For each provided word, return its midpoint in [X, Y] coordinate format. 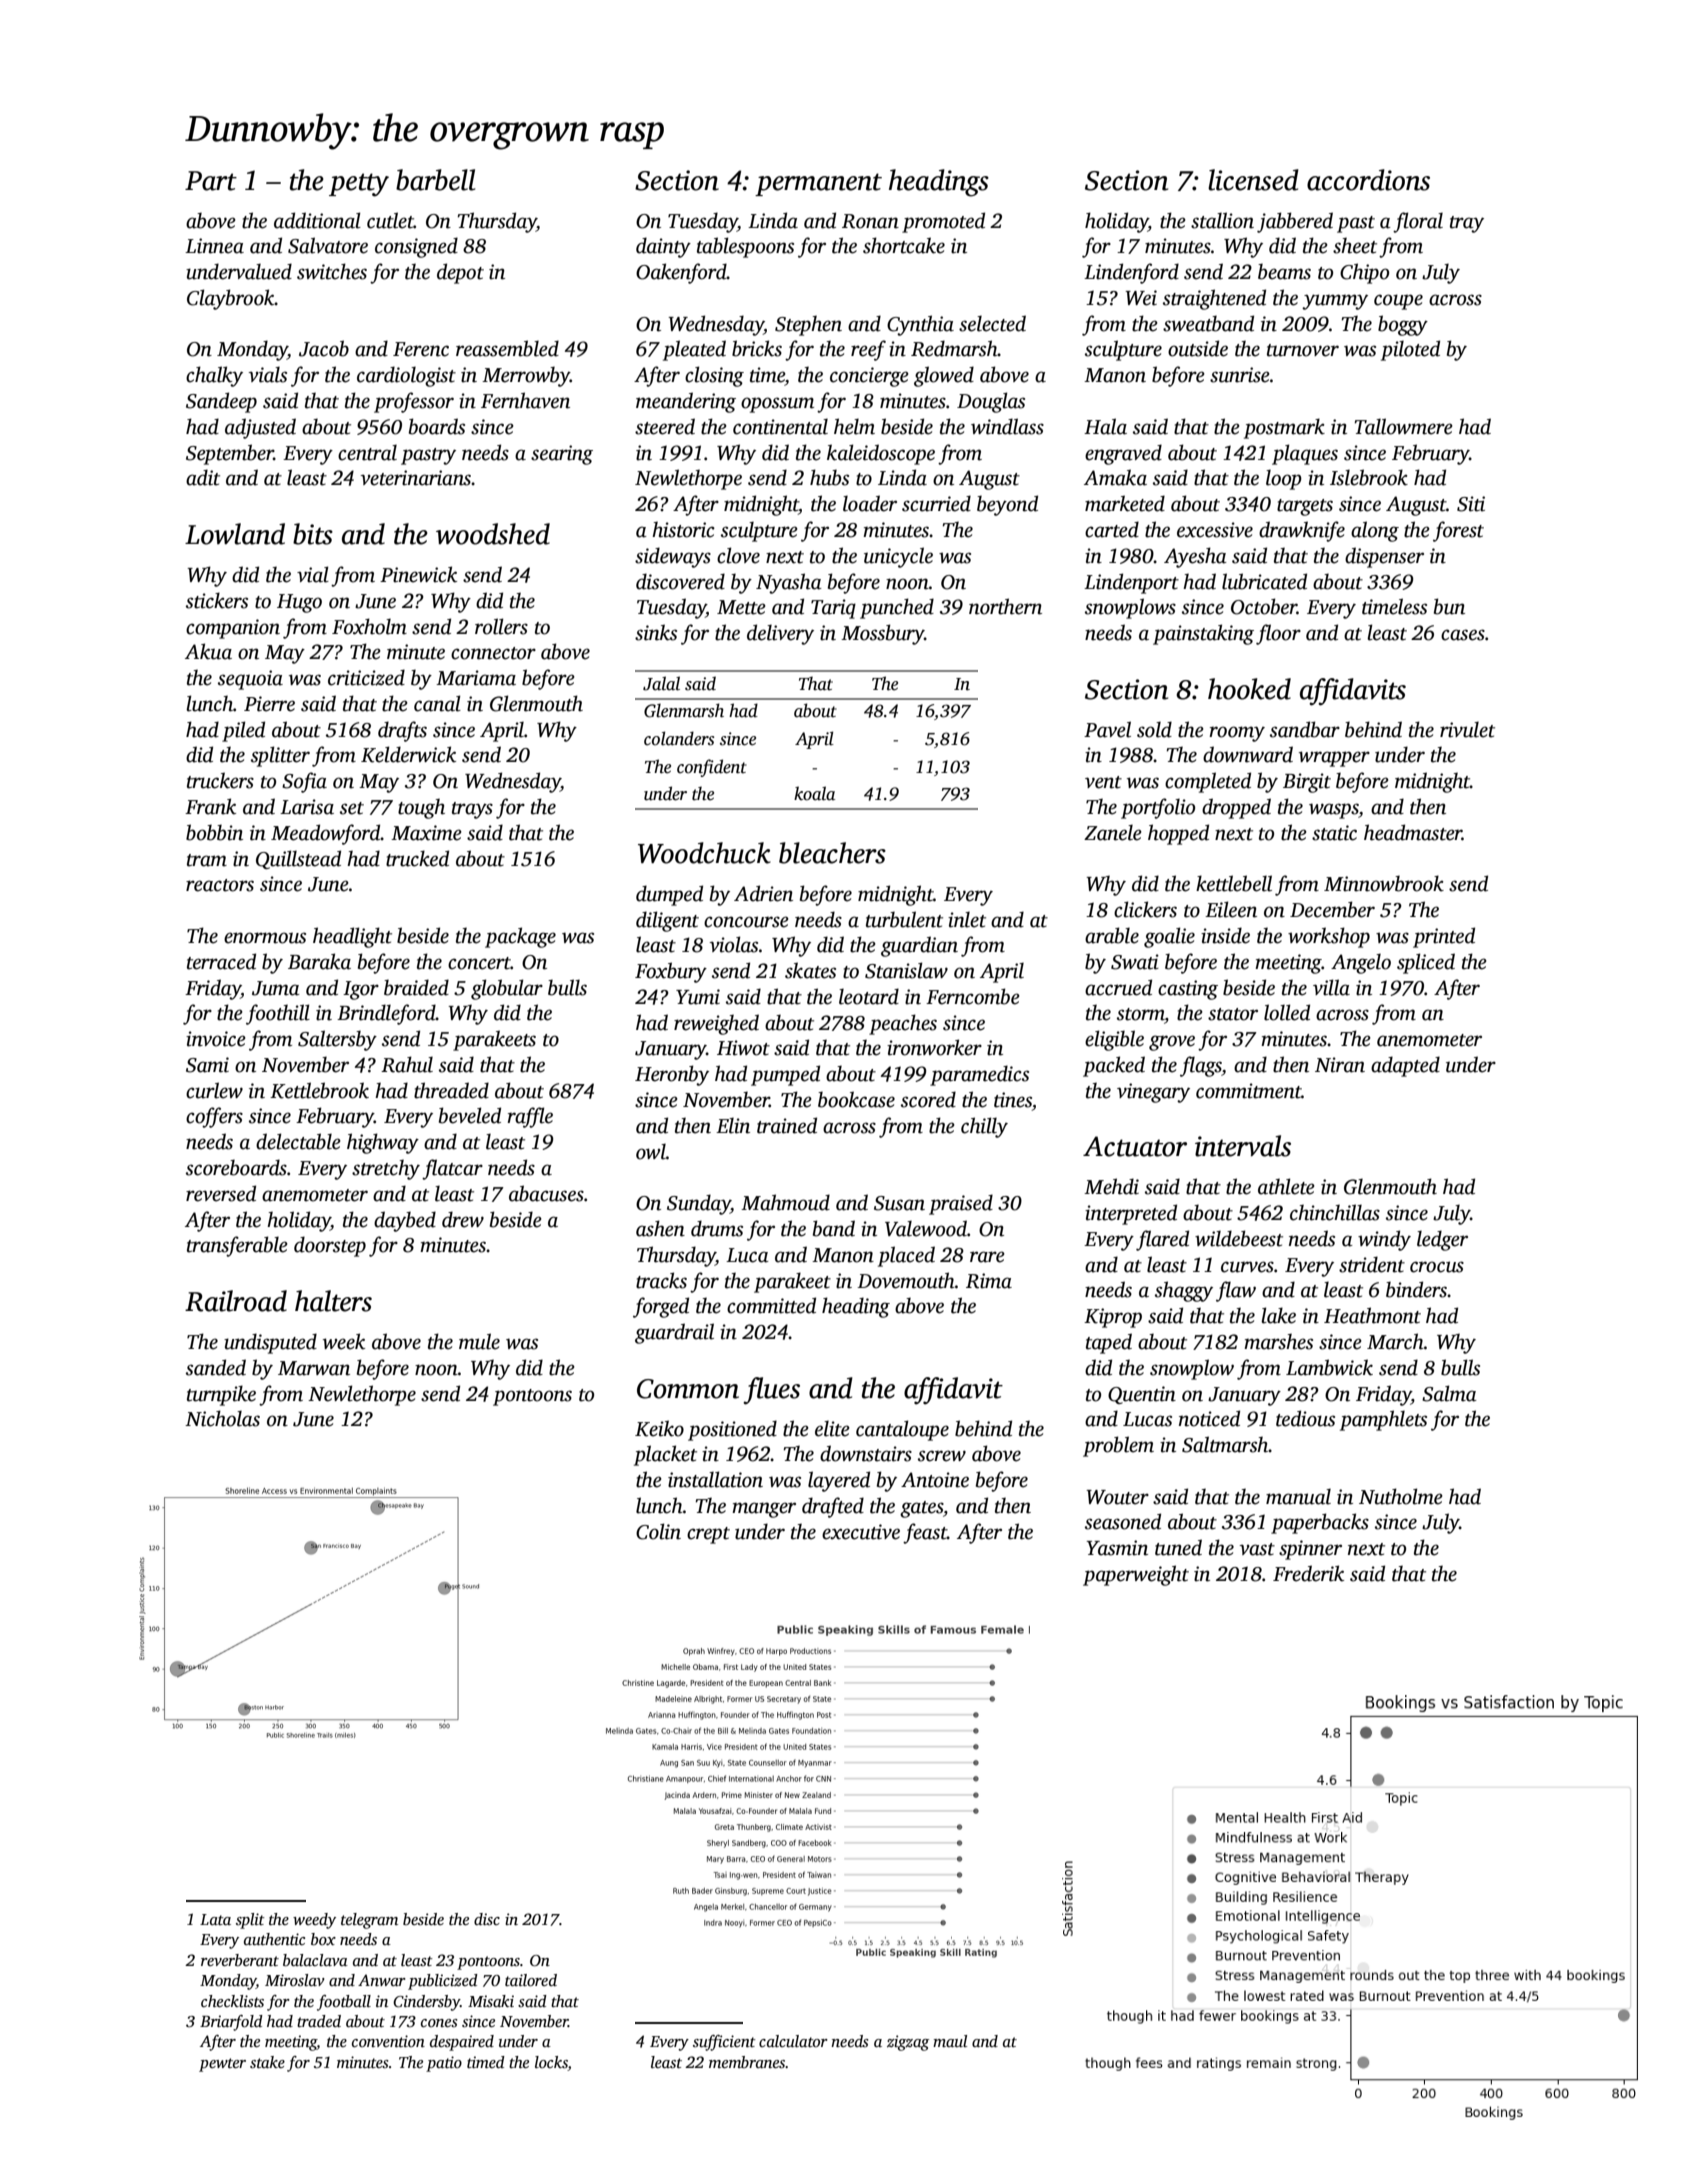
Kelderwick [408, 754]
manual [1298, 1496]
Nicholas [222, 1418]
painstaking [1203, 634]
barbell [435, 180]
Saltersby [337, 1040]
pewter [222, 2065]
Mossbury [882, 634]
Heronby [672, 1075]
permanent [818, 184]
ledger [1442, 1240]
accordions [1368, 180]
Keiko [659, 1428]
